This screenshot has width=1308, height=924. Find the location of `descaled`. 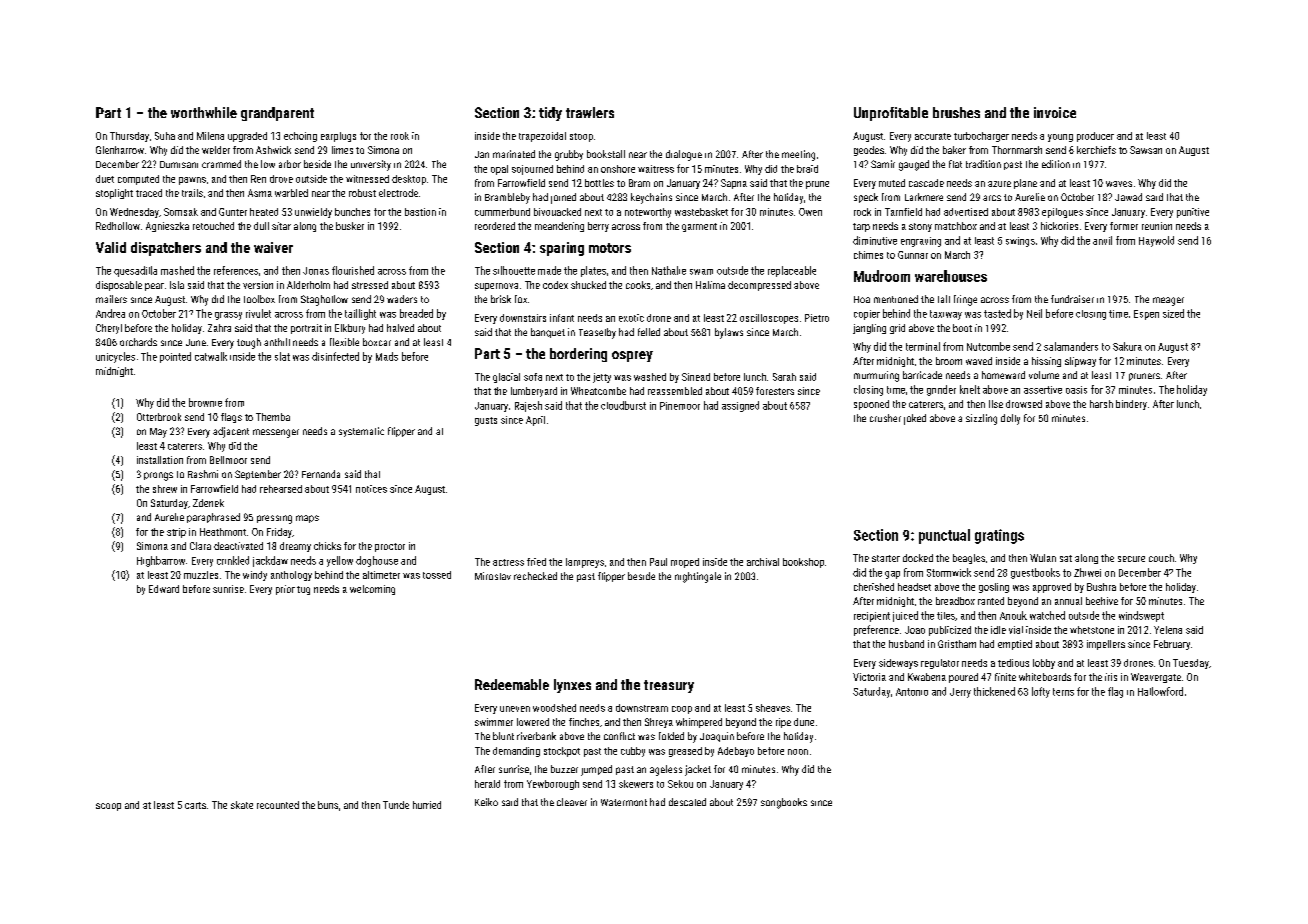

descaled is located at coordinates (687, 802).
